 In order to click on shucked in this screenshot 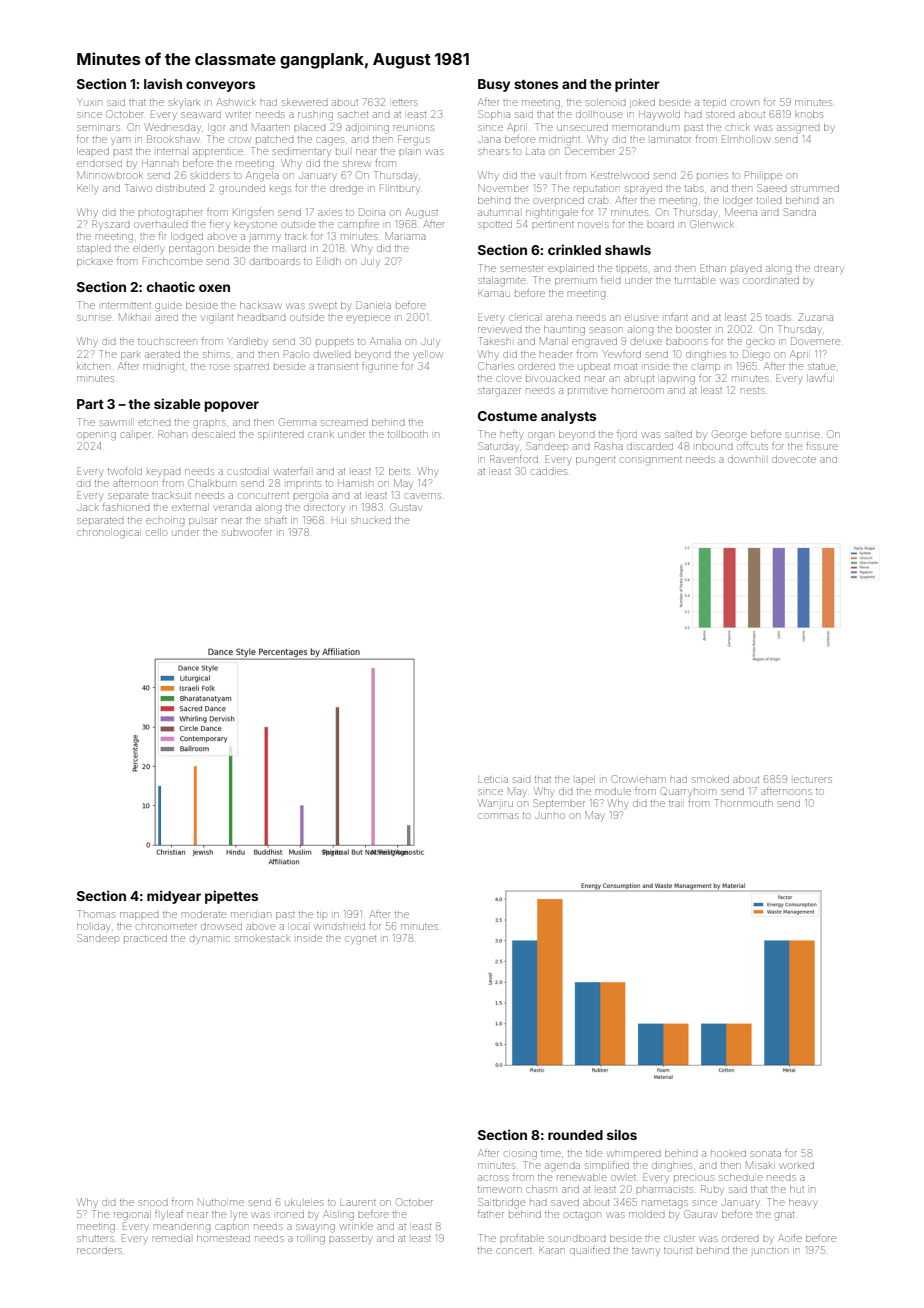, I will do `click(371, 520)`.
